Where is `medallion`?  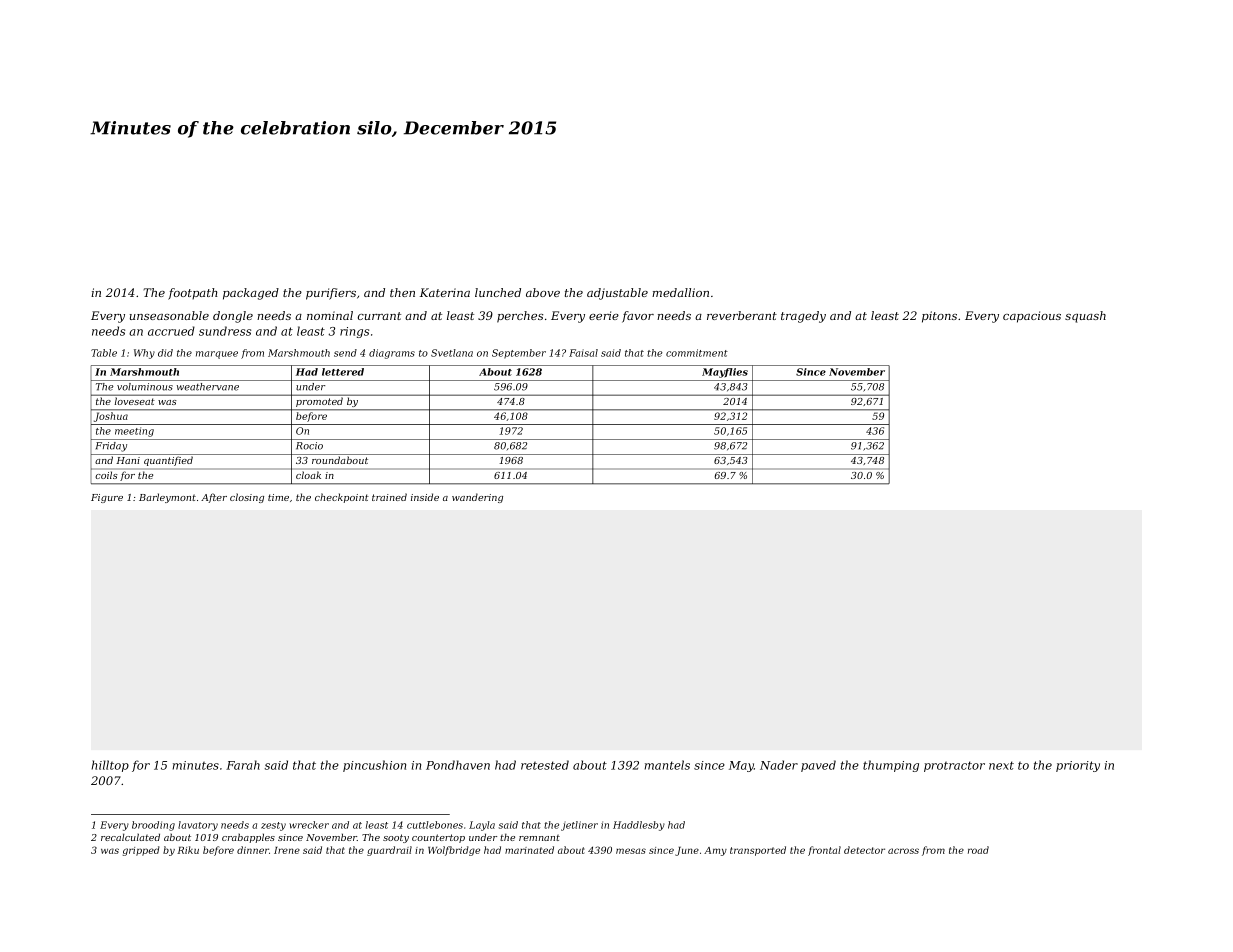
medallion is located at coordinates (680, 292).
